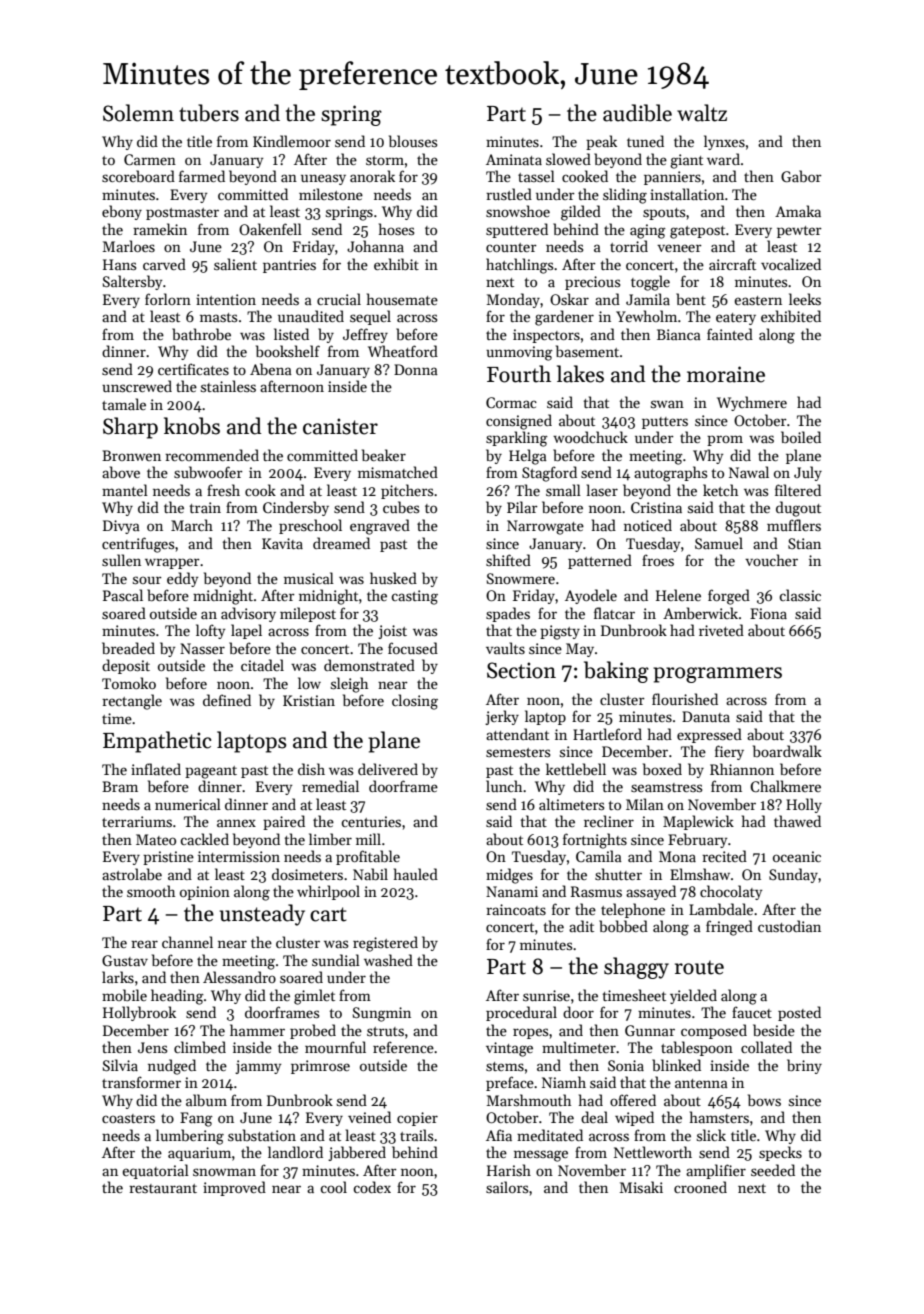 The height and width of the screenshot is (1314, 924). What do you see at coordinates (163, 1188) in the screenshot?
I see `restaurant` at bounding box center [163, 1188].
